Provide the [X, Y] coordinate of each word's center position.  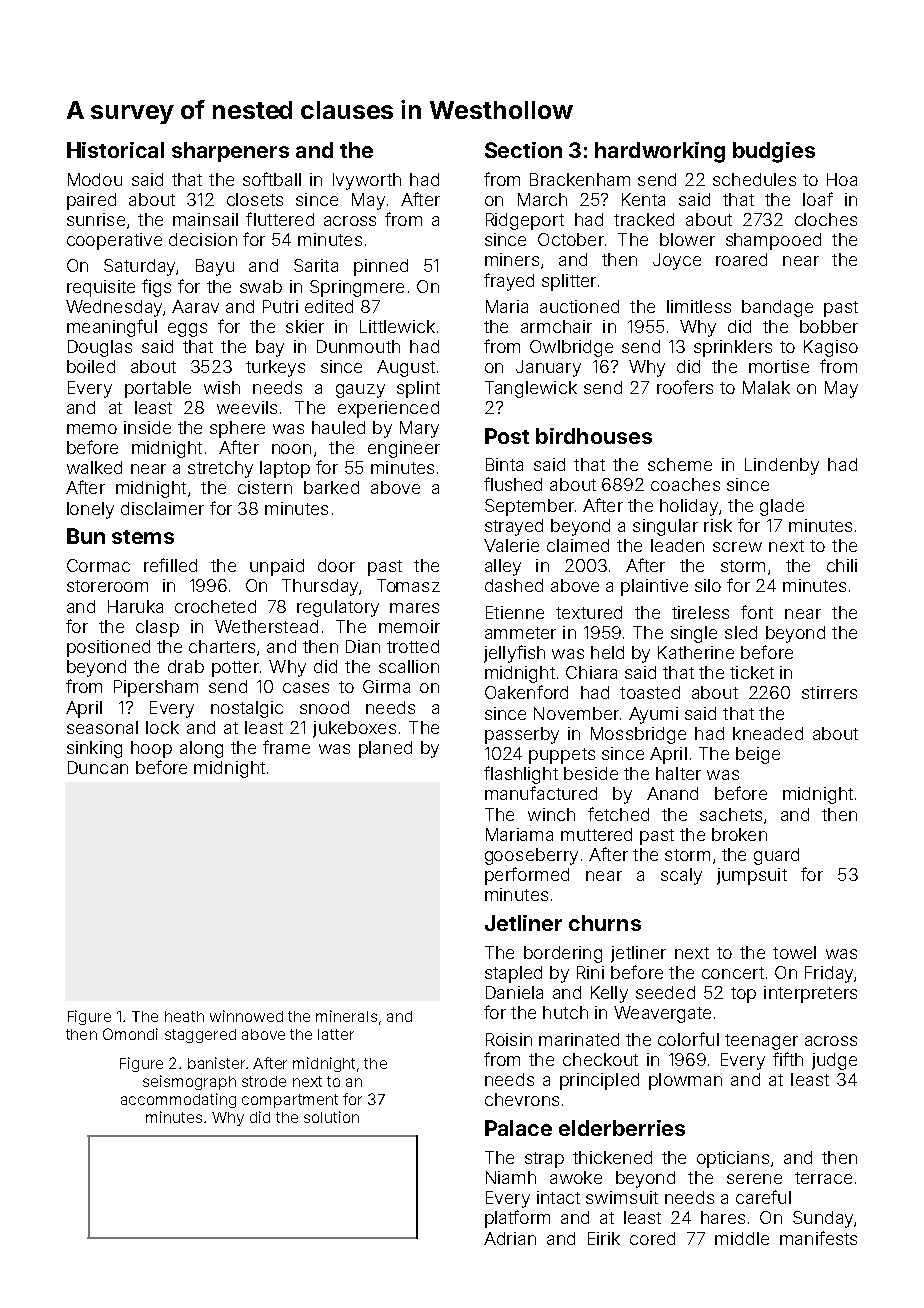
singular [665, 527]
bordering [563, 954]
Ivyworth [367, 181]
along [201, 749]
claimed [578, 545]
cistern [265, 487]
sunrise [96, 219]
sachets [731, 814]
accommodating [178, 1100]
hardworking [660, 152]
